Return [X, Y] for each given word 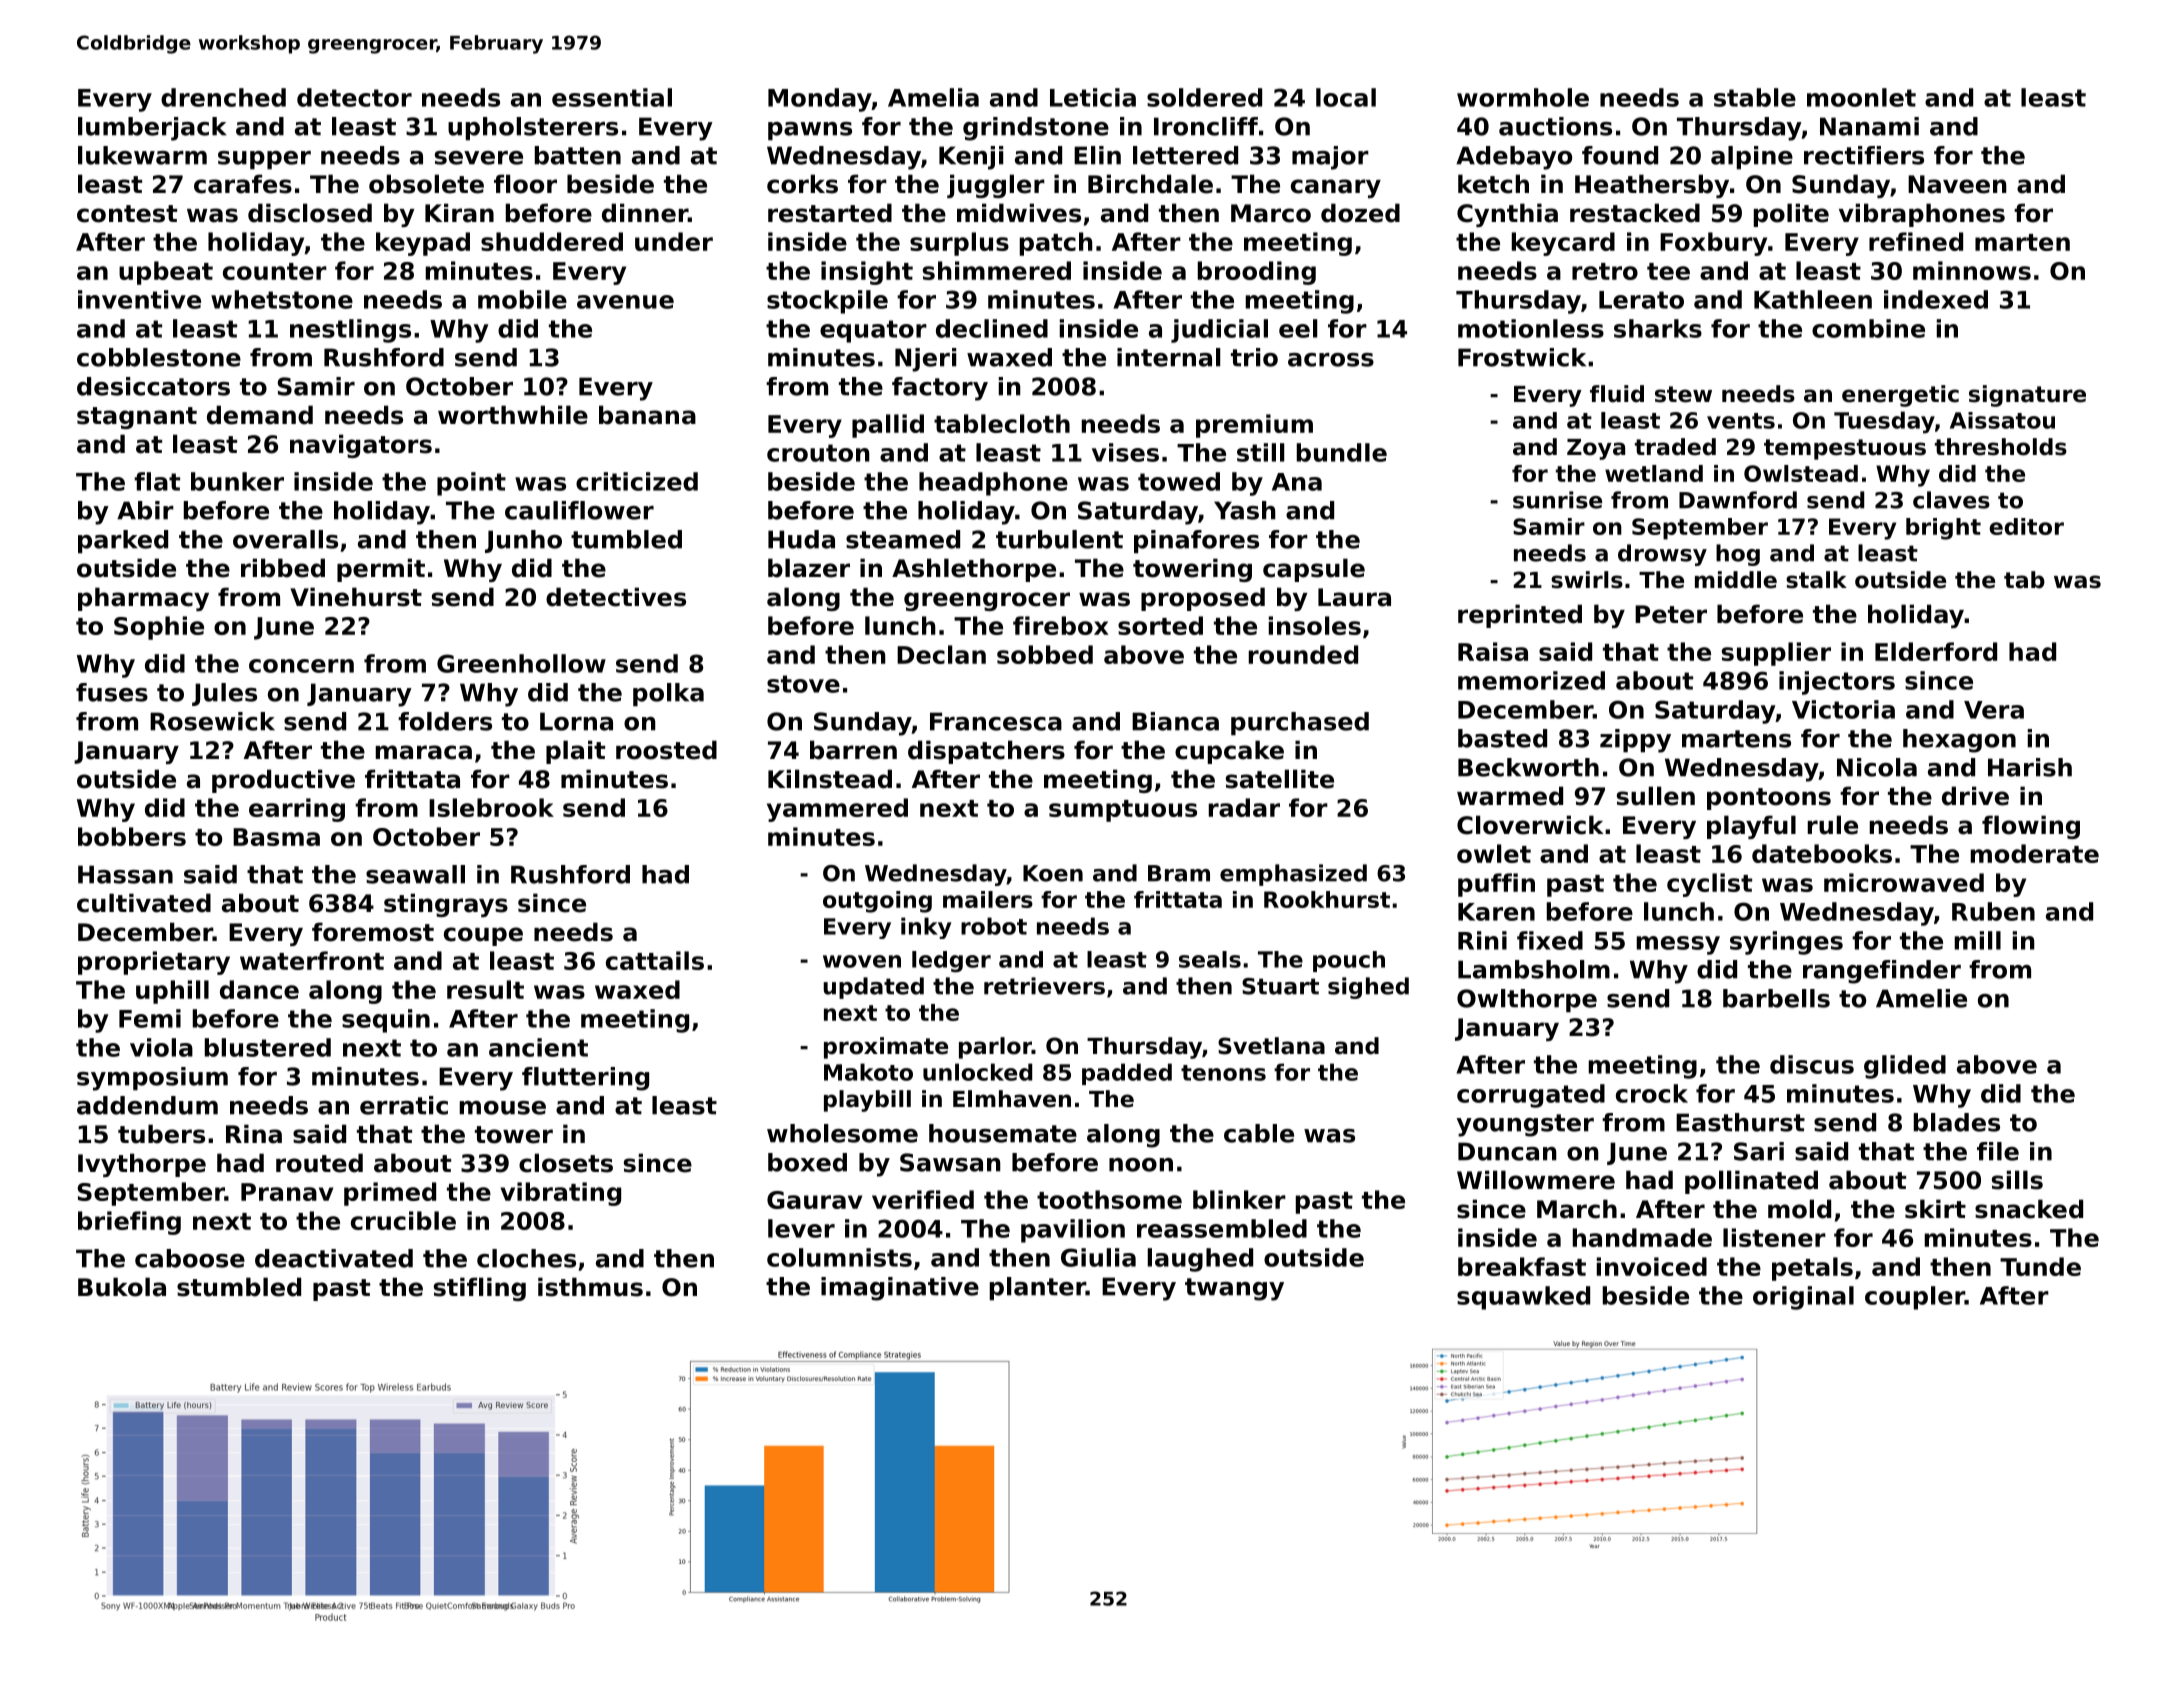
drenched [223, 97]
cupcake [1229, 752]
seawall [415, 874]
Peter [1671, 614]
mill [1977, 940]
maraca [423, 752]
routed [319, 1163]
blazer [809, 568]
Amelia [933, 97]
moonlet [1861, 97]
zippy [1635, 741]
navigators [361, 446]
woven [862, 961]
